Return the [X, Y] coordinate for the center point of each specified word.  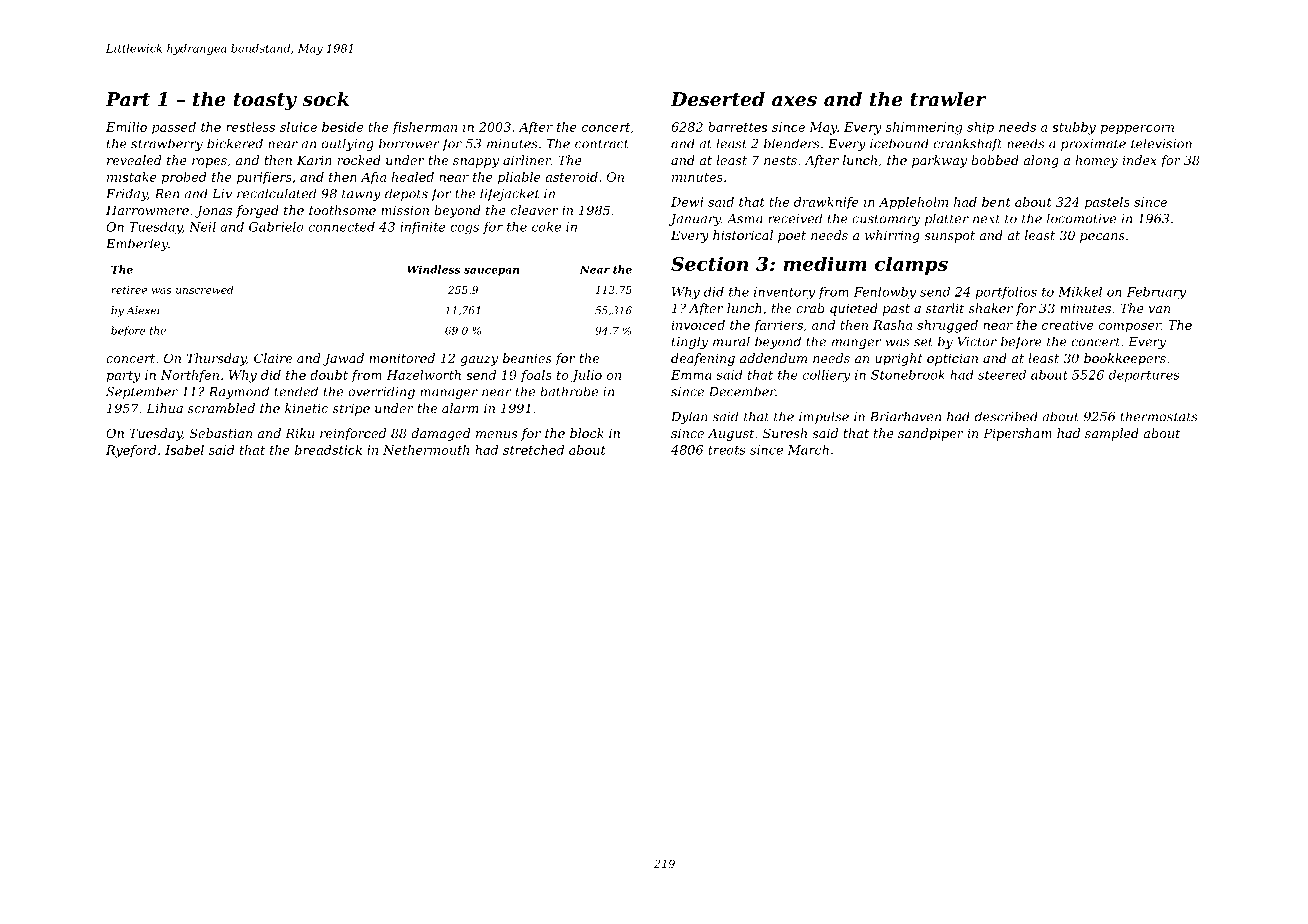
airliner [527, 160]
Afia [373, 178]
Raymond [239, 392]
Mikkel [1080, 292]
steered [1002, 375]
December [742, 391]
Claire [273, 358]
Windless [433, 269]
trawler [948, 99]
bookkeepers [1125, 359]
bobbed [995, 160]
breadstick [328, 450]
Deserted [717, 99]
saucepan [491, 272]
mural [731, 341]
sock [325, 99]
